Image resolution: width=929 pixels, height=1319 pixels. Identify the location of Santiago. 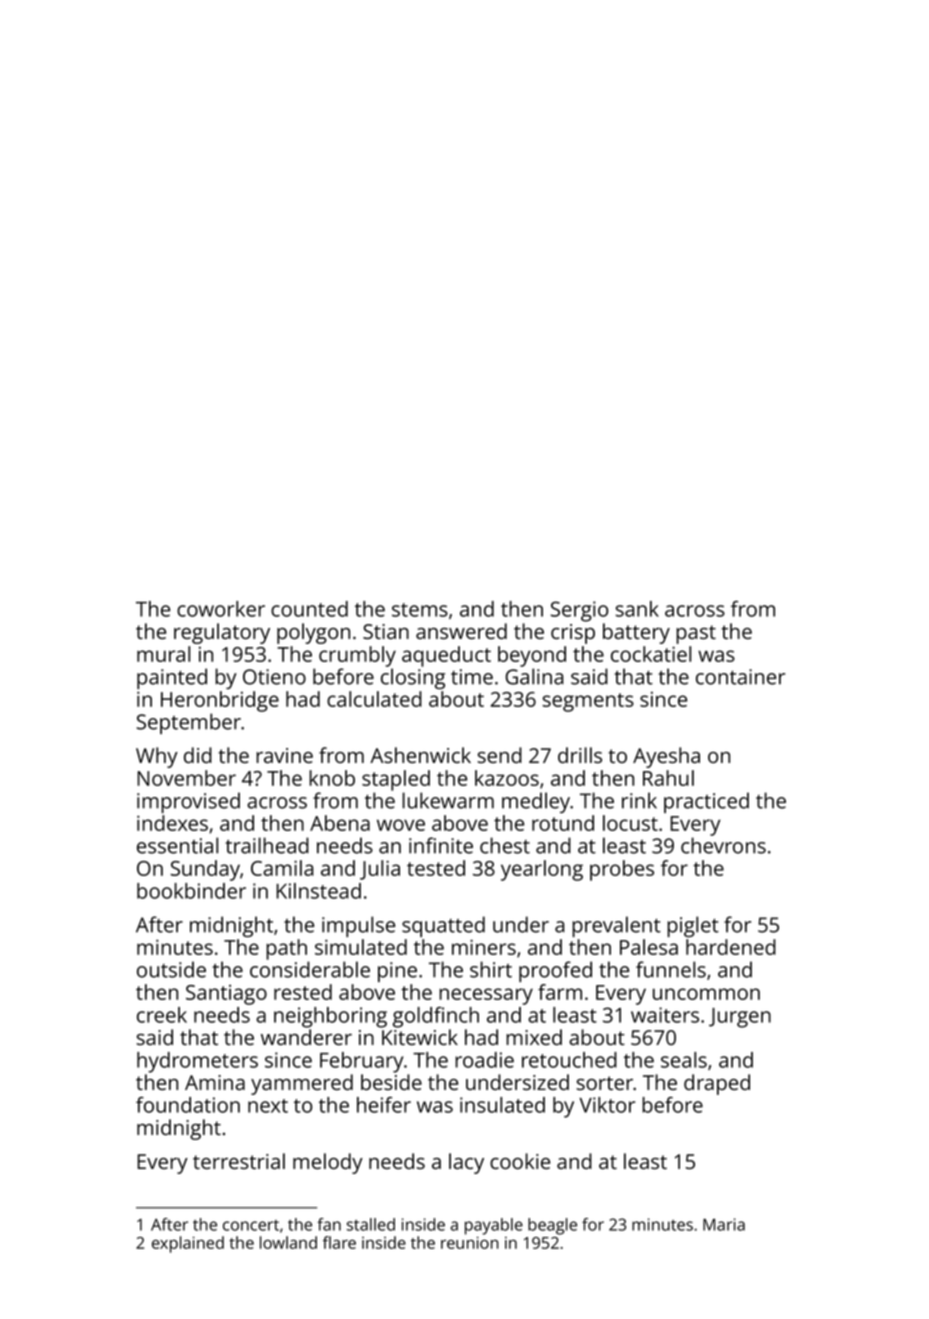
(226, 995).
